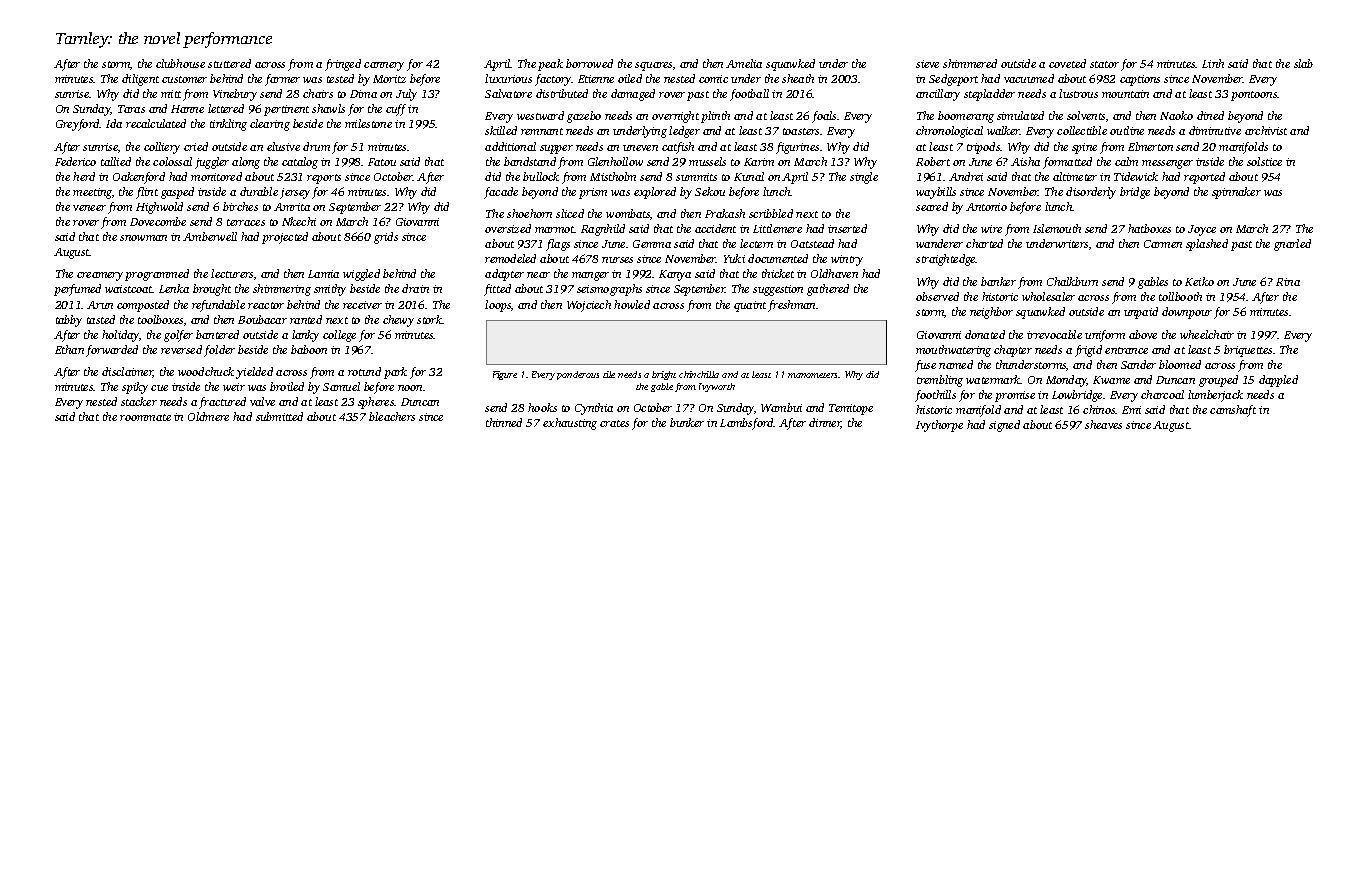 The image size is (1372, 887). Describe the element at coordinates (1207, 245) in the image. I see `splashed` at that location.
